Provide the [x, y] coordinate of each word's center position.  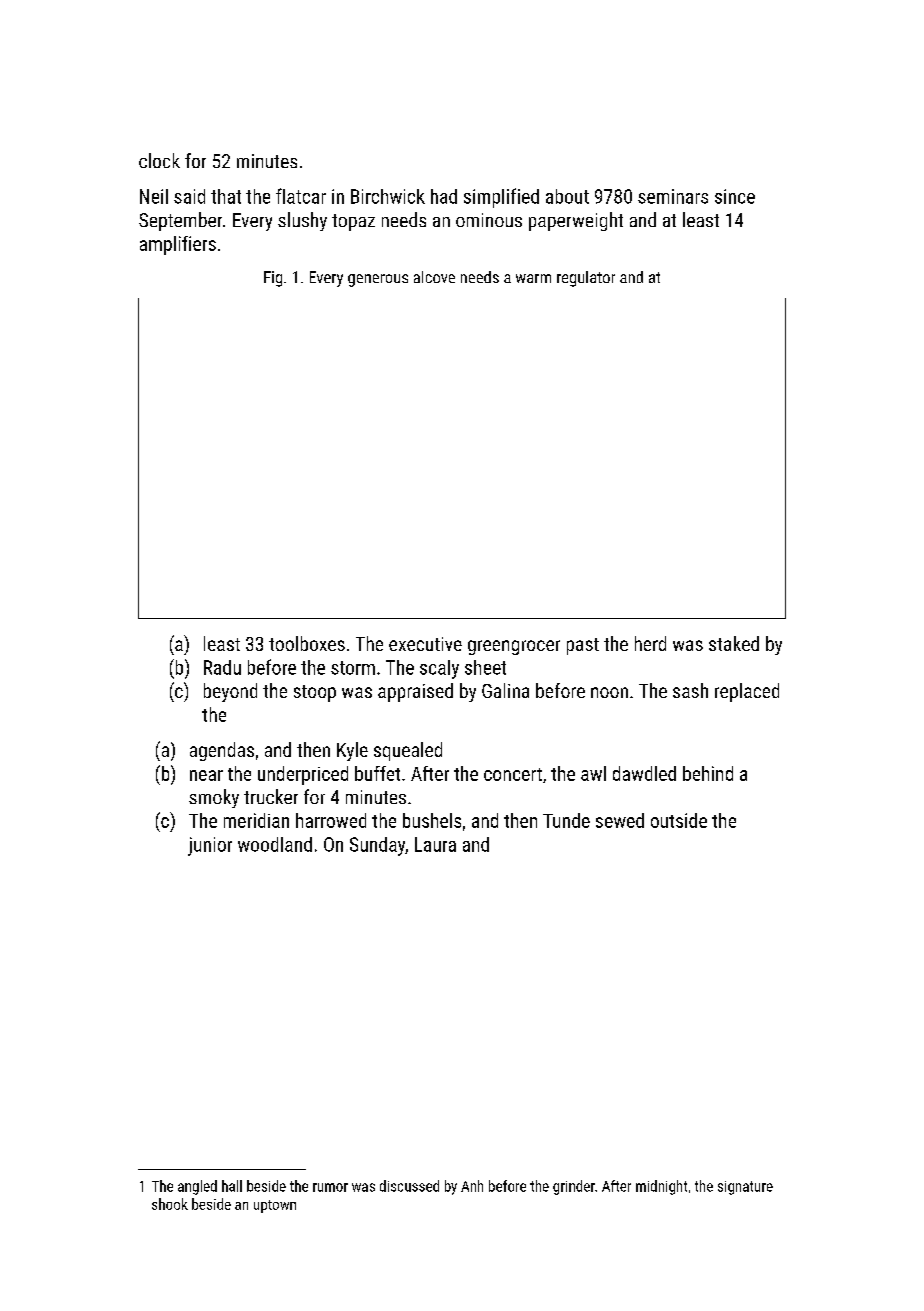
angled [197, 1187]
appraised [415, 692]
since [735, 196]
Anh [472, 1186]
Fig [273, 279]
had [444, 196]
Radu [222, 667]
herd [650, 643]
